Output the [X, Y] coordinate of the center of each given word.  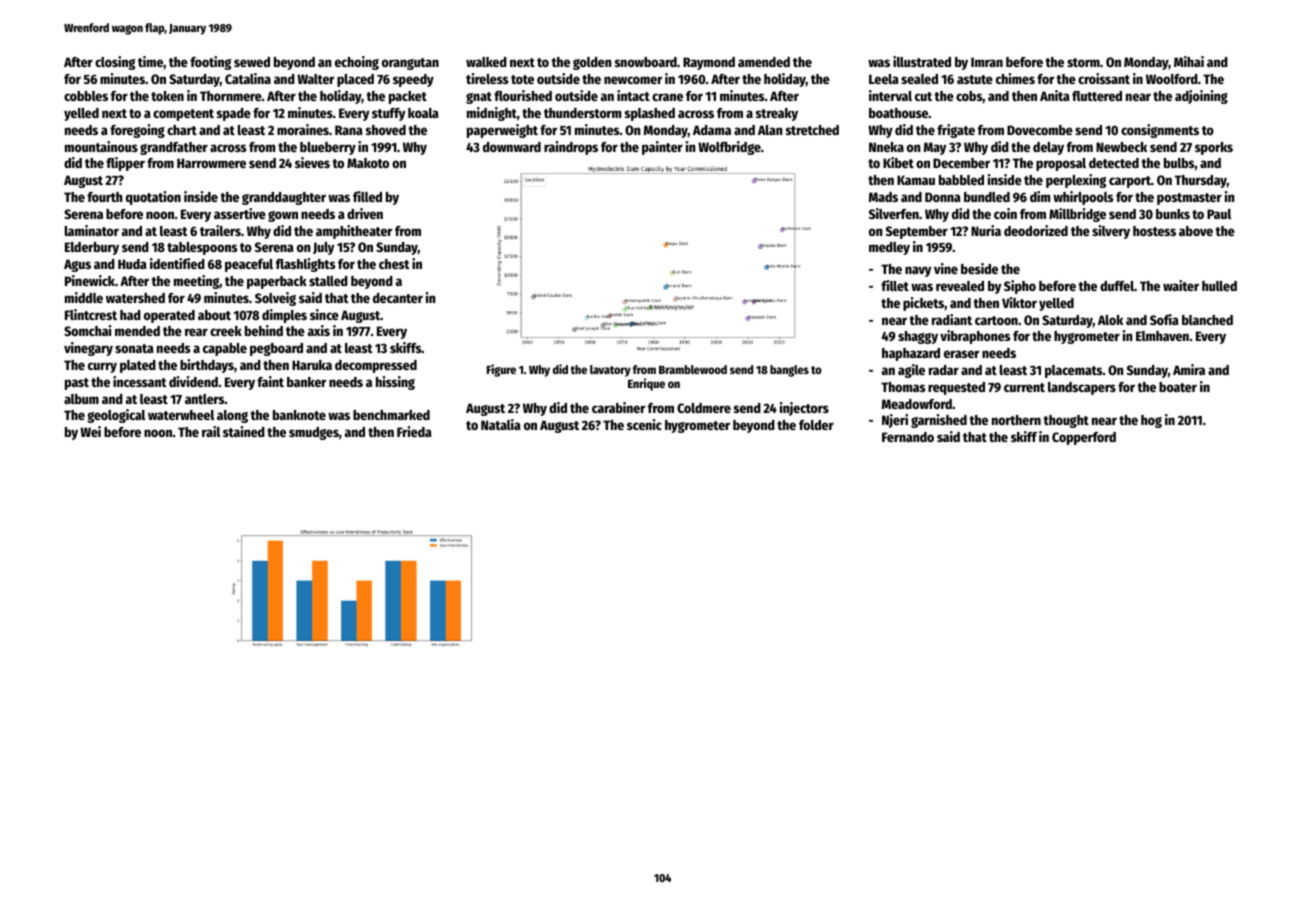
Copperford [1084, 438]
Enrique [646, 384]
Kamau [916, 180]
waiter [1181, 285]
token [167, 96]
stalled [328, 281]
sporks [1214, 148]
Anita [1055, 95]
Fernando [908, 437]
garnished [939, 421]
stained [244, 431]
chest [394, 264]
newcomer [633, 80]
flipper [125, 164]
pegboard [276, 349]
